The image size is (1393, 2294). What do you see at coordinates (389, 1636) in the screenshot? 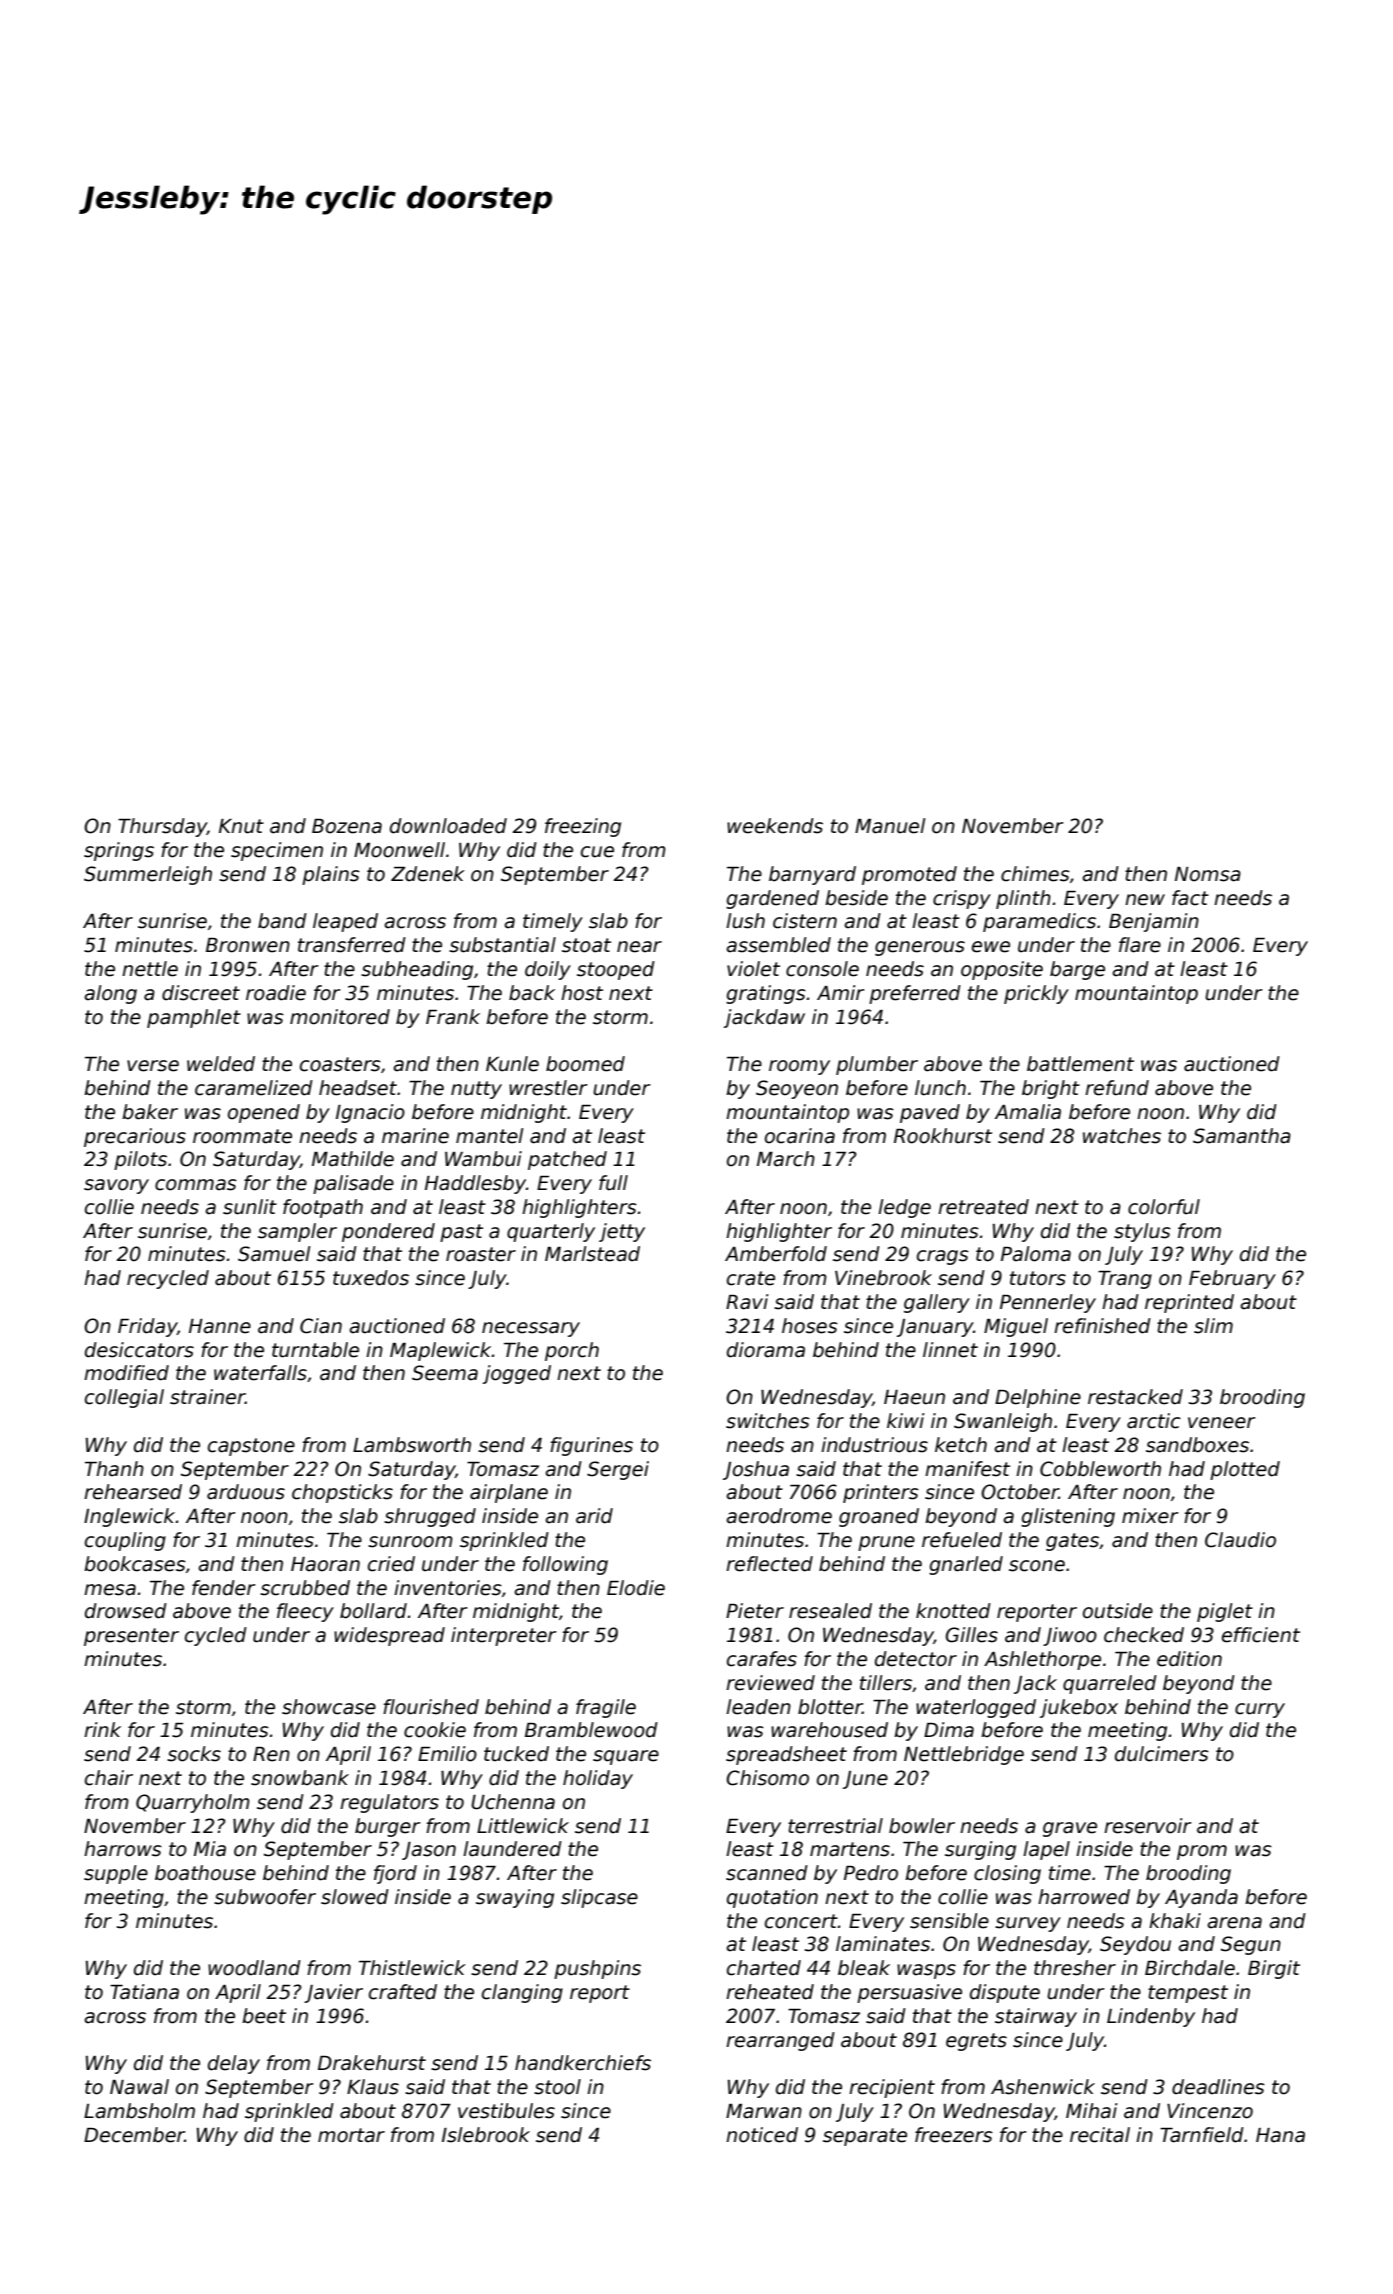
I see `widespread` at bounding box center [389, 1636].
